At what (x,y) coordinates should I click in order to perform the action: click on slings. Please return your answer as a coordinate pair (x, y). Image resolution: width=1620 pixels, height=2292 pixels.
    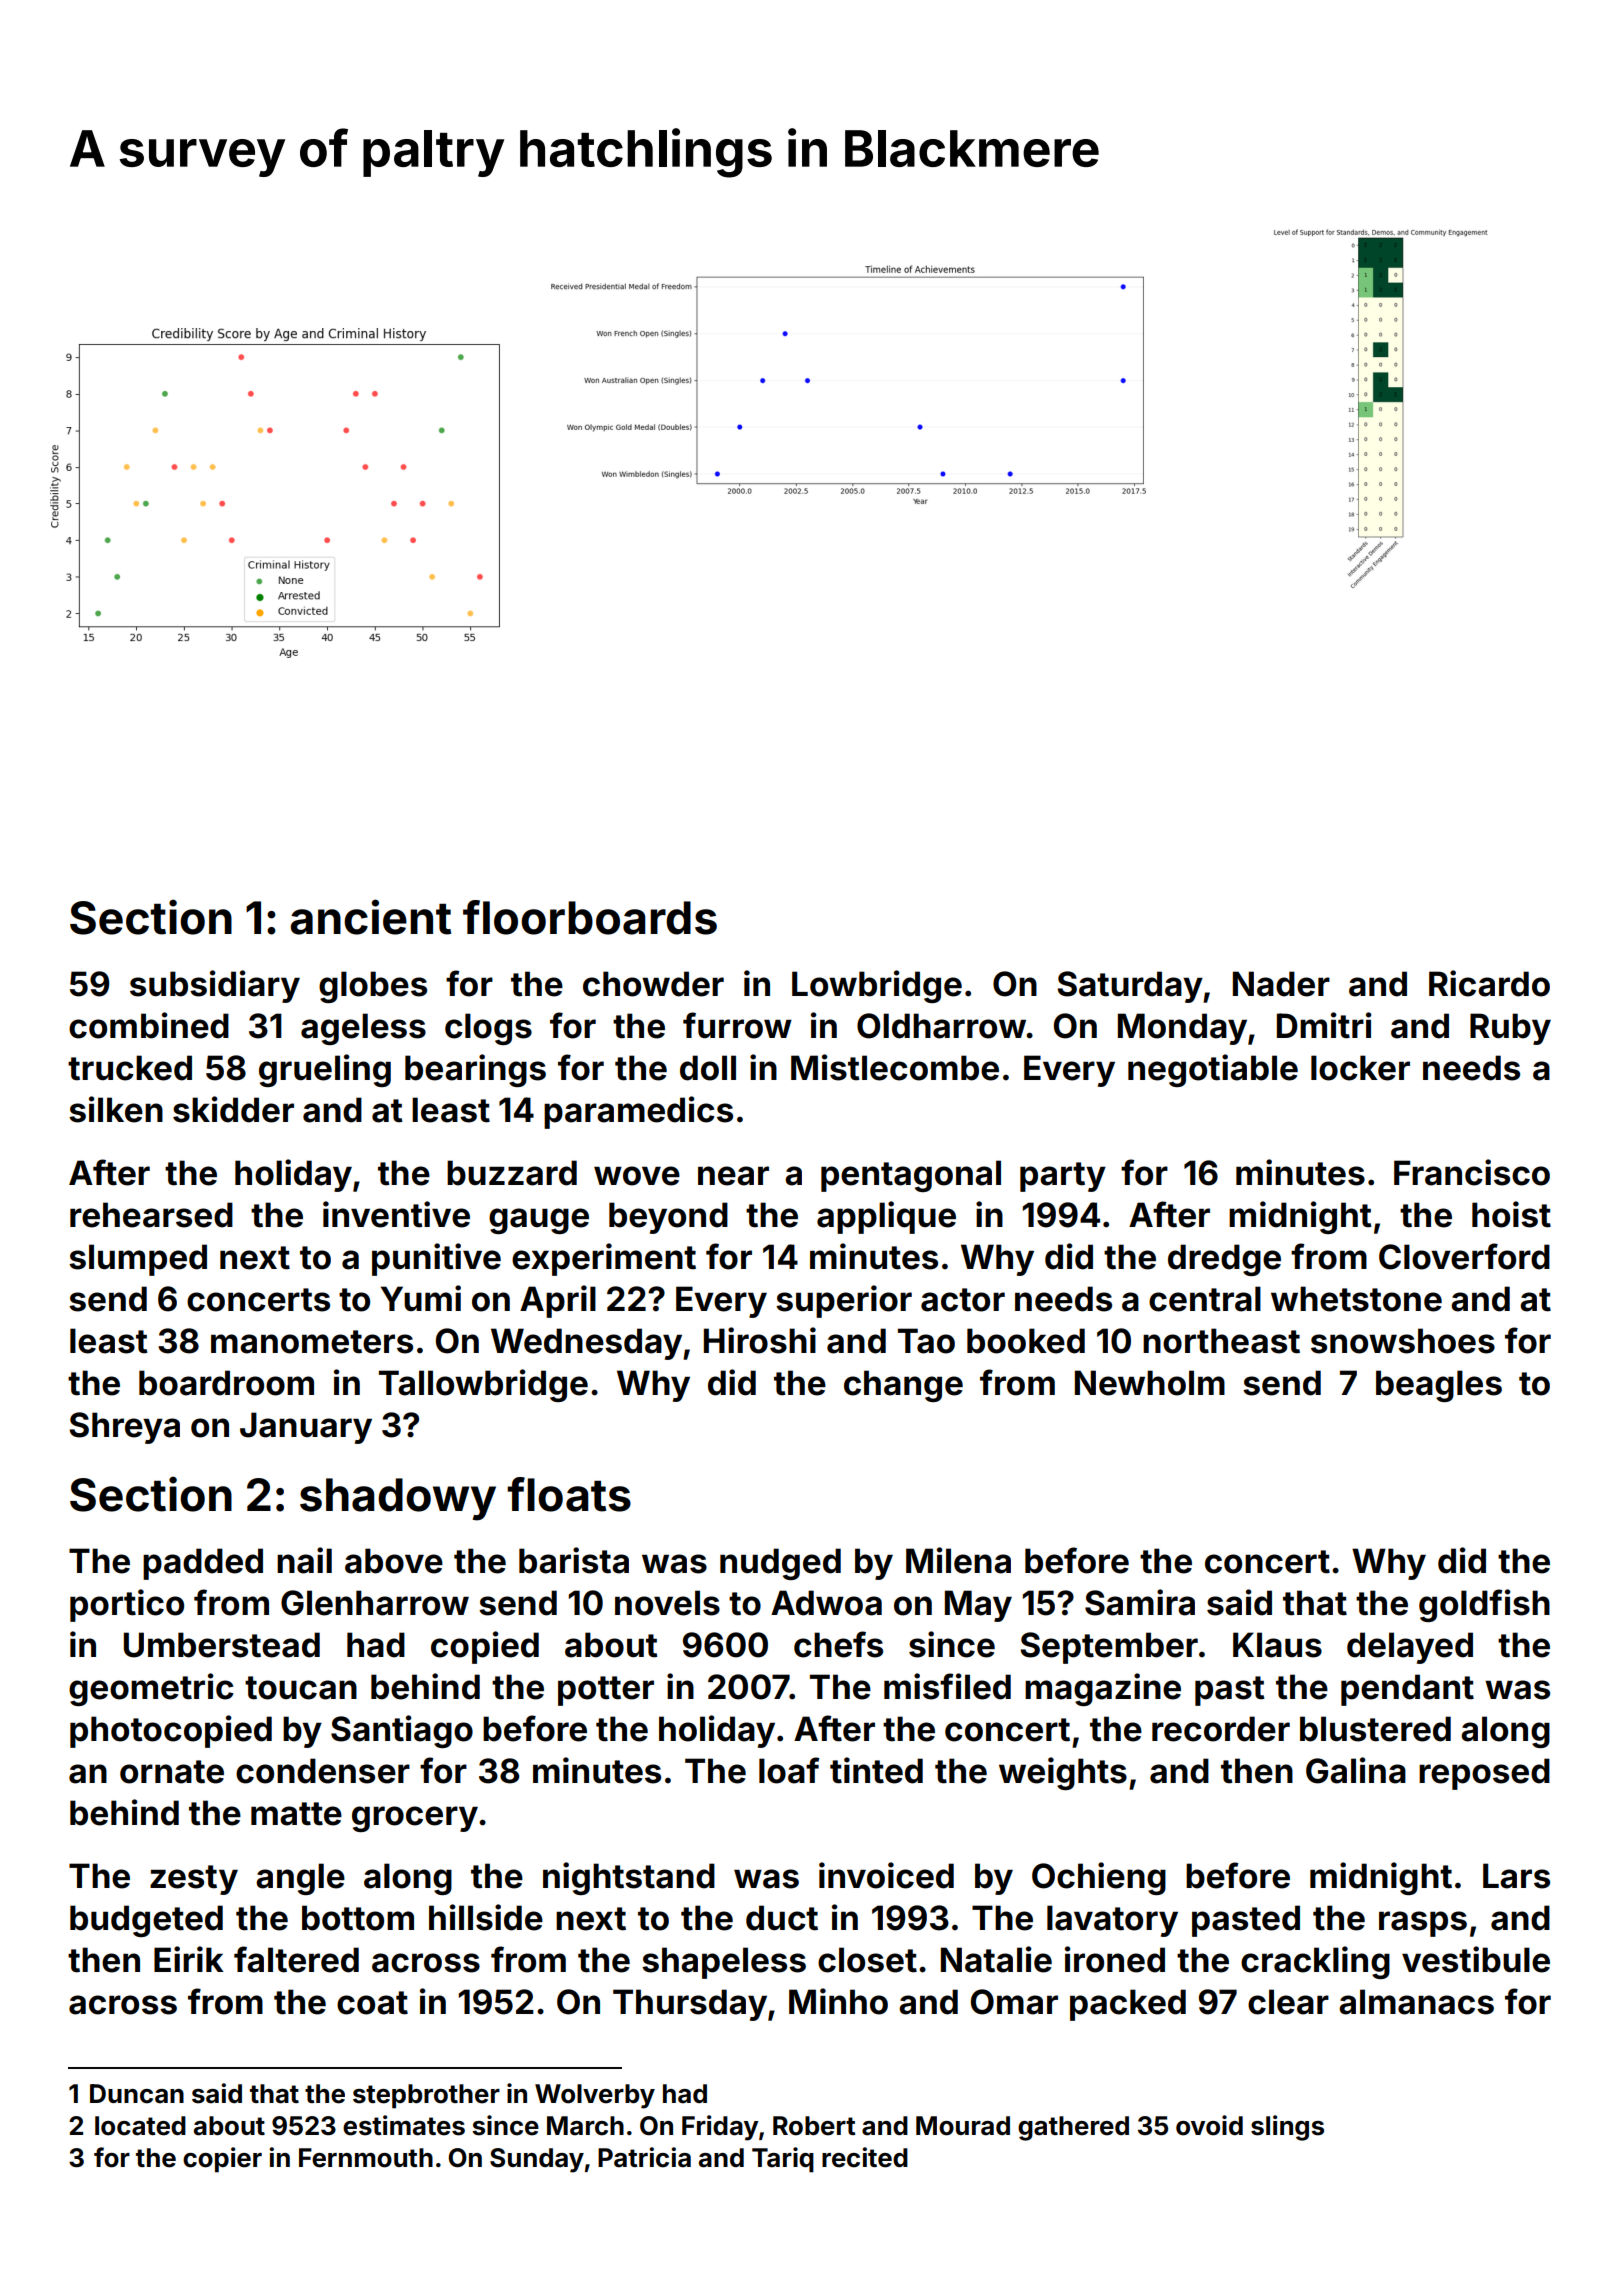
    Looking at the image, I should click on (1287, 2128).
